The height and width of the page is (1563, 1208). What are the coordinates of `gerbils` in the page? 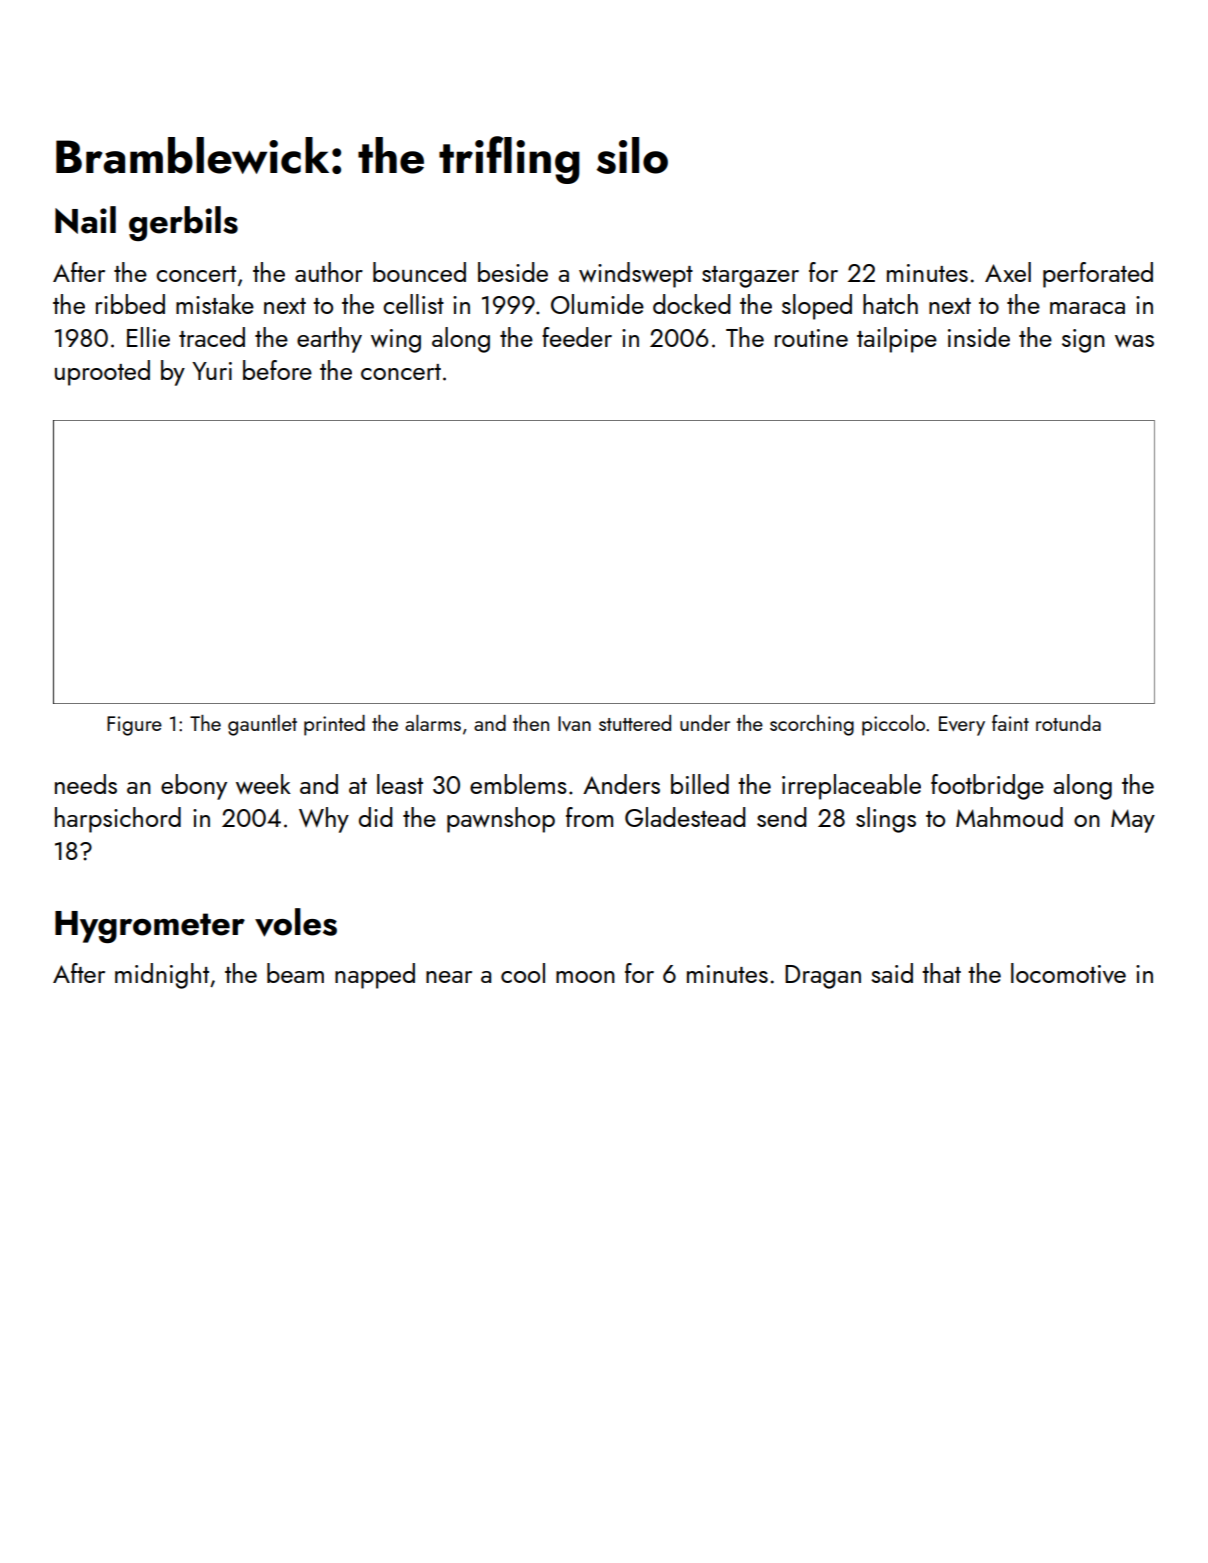 It's located at (183, 223).
